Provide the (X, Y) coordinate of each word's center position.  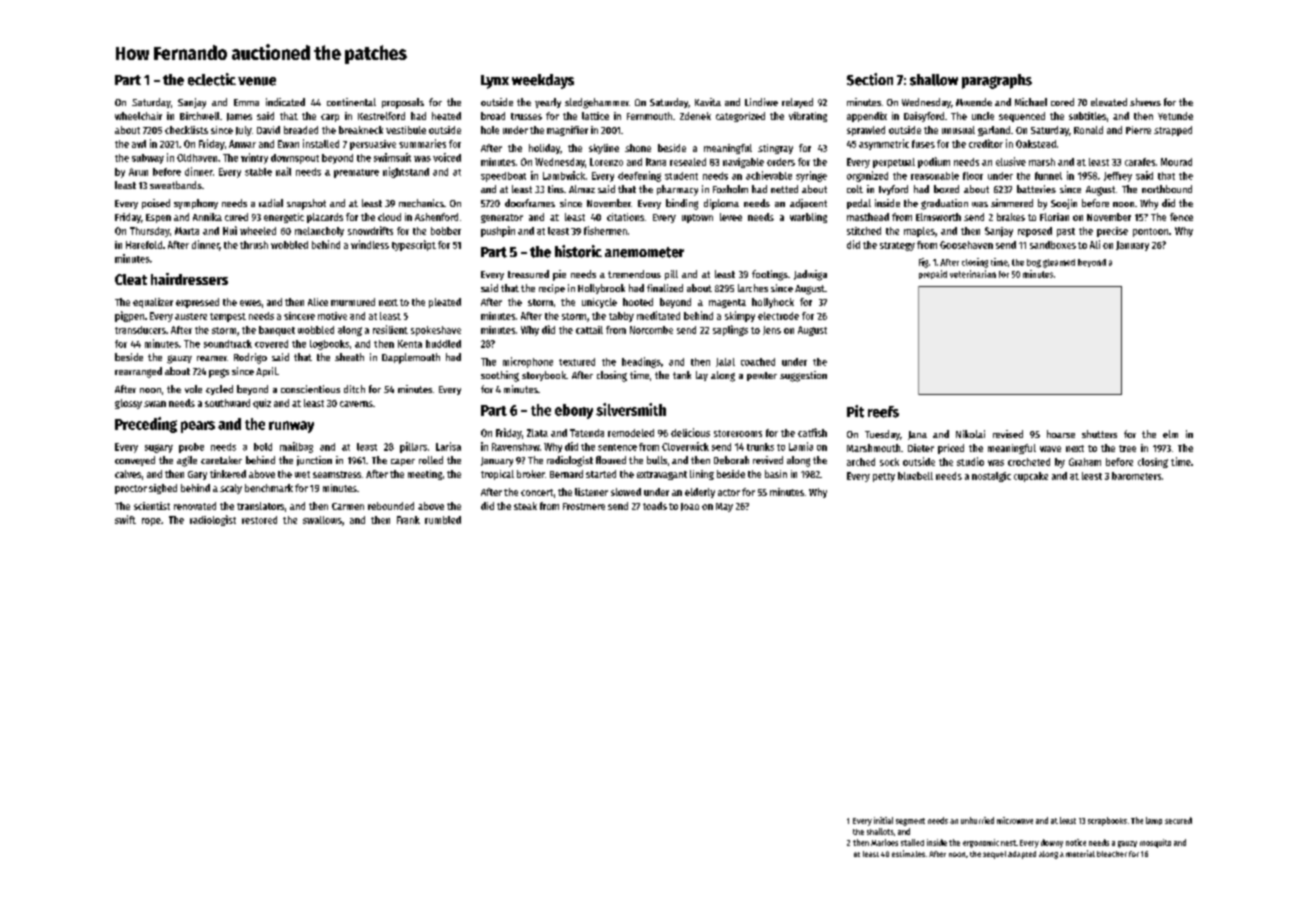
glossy (128, 404)
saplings (730, 330)
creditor (986, 143)
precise (1112, 232)
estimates (908, 853)
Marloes (884, 842)
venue (257, 81)
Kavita (708, 102)
